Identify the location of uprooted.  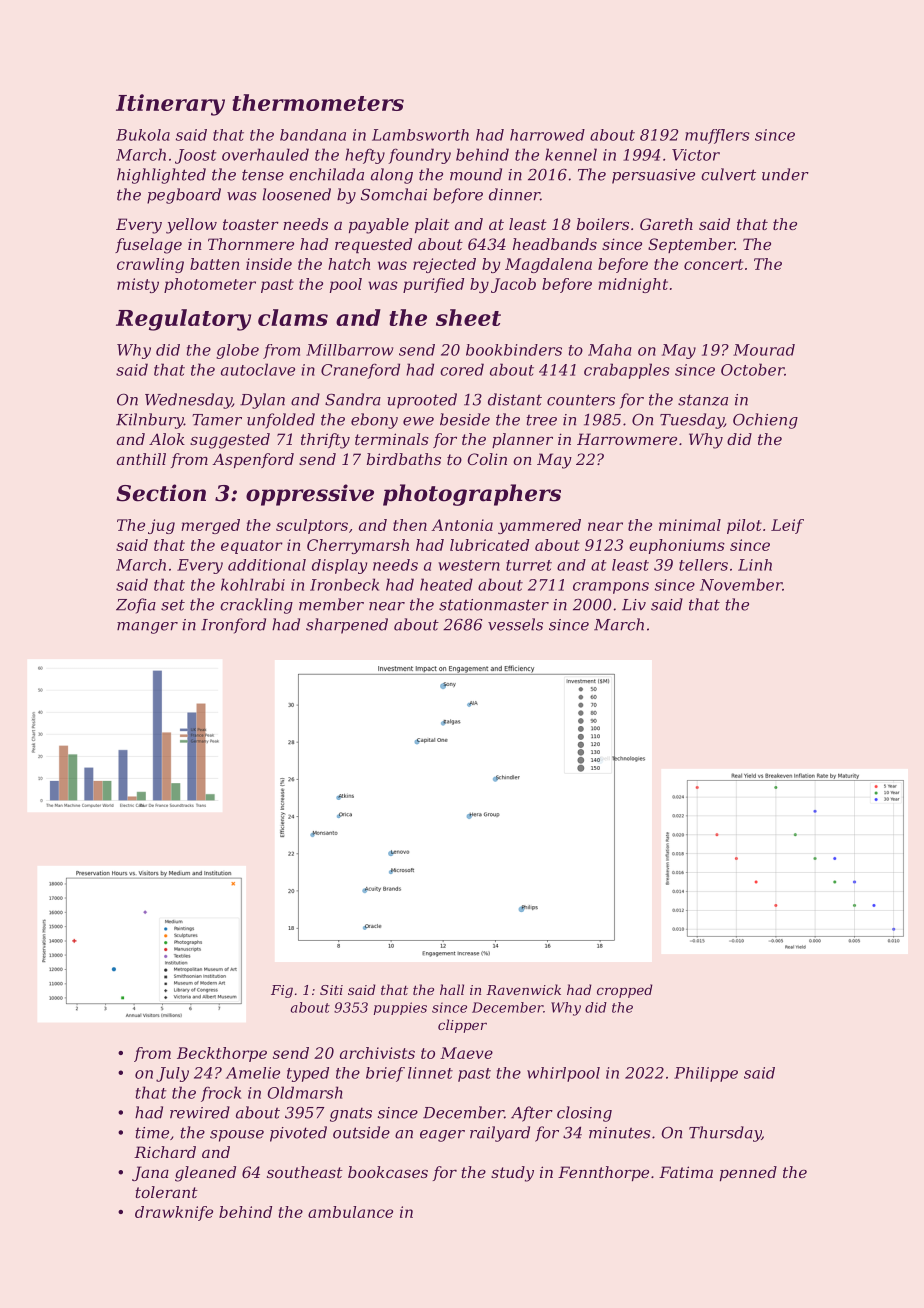
(422, 401).
